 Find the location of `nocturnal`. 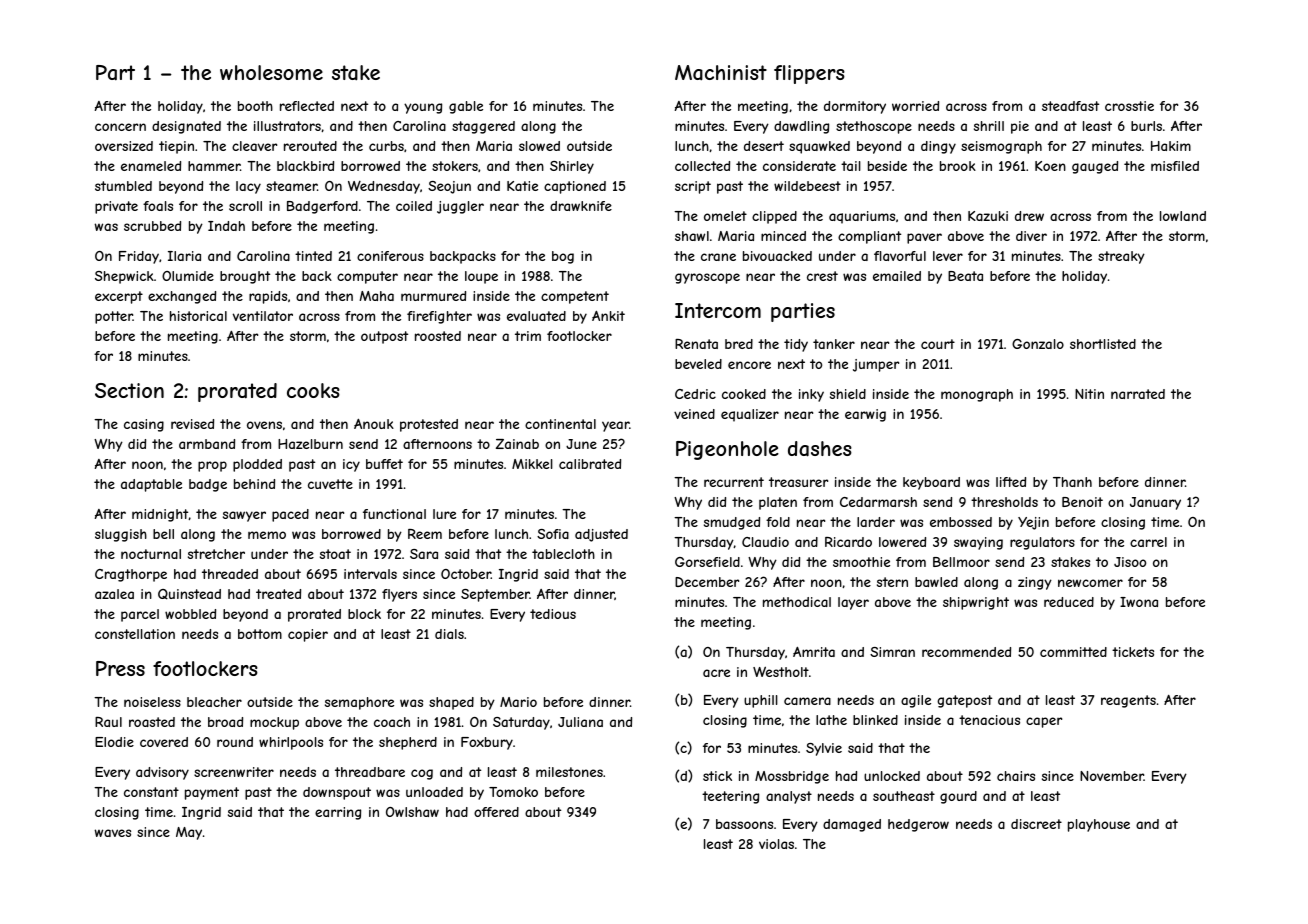

nocturnal is located at coordinates (151, 554).
